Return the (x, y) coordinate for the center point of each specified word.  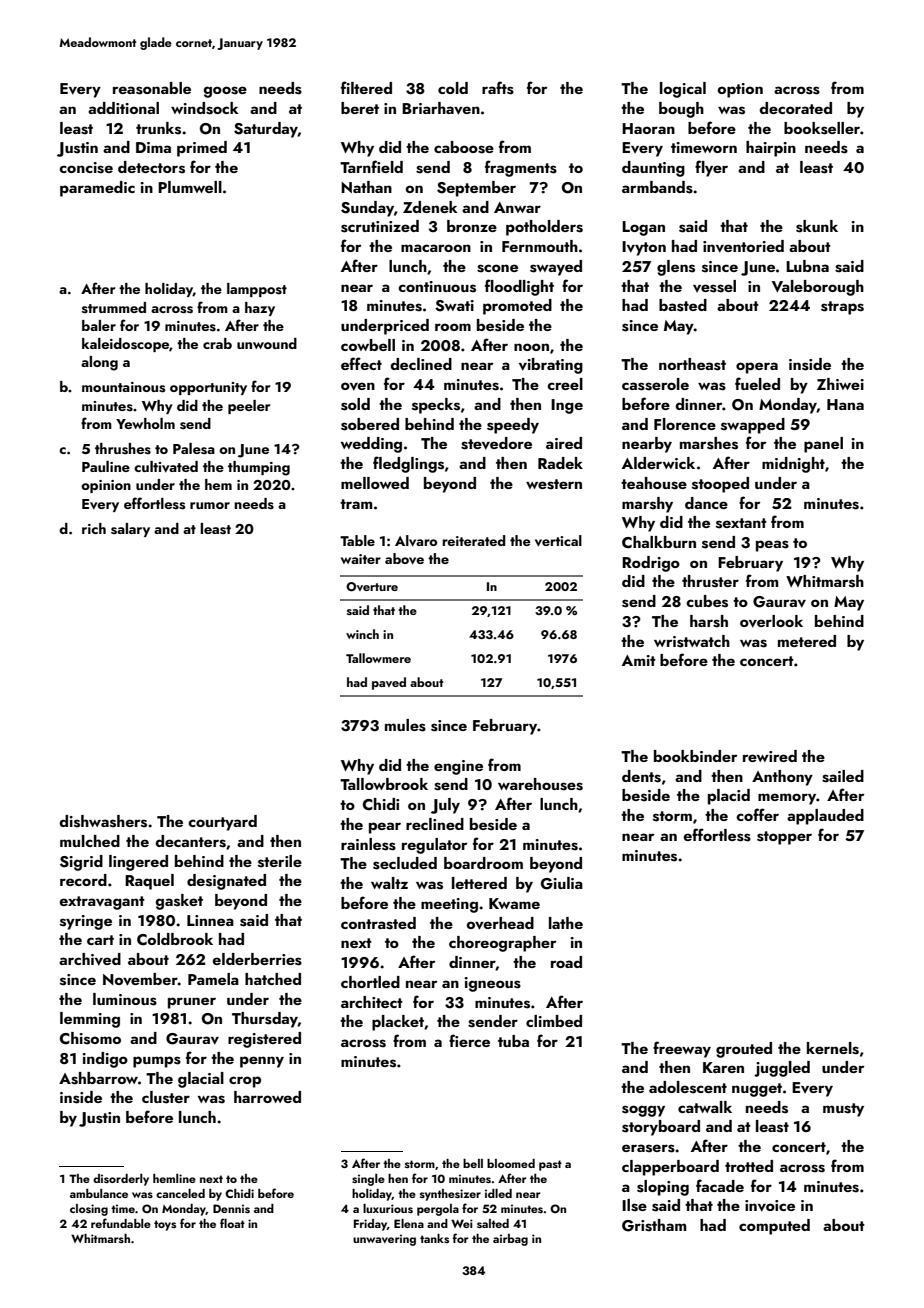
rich (94, 528)
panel (823, 445)
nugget (757, 1090)
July (445, 806)
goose (225, 92)
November (140, 979)
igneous (493, 984)
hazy (260, 309)
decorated (795, 108)
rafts (498, 88)
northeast (692, 364)
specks (436, 406)
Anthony (782, 778)
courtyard (222, 823)
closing (89, 1210)
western (554, 484)
